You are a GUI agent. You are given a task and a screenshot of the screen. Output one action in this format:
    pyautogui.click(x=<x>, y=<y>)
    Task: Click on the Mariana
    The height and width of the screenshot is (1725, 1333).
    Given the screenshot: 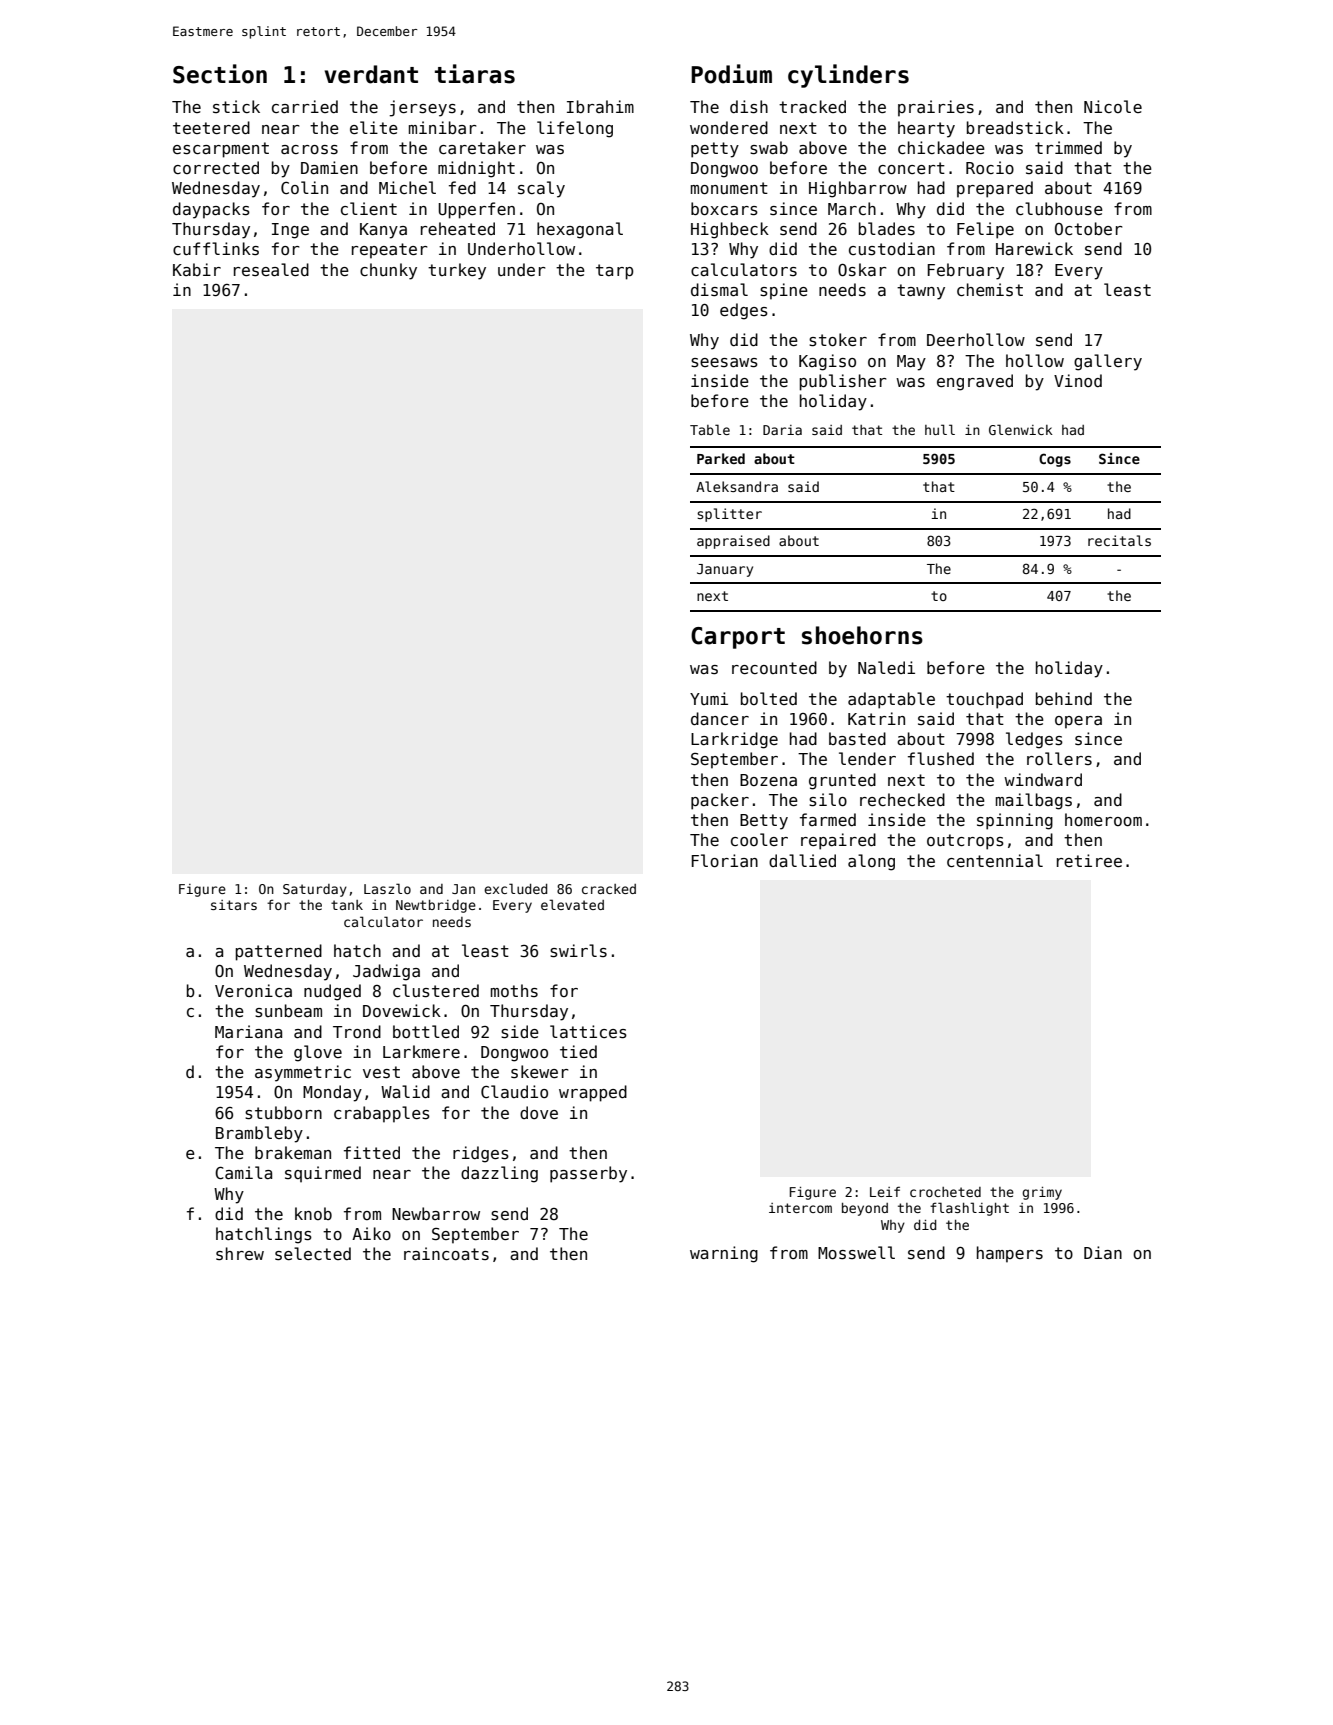 What is the action you would take?
    pyautogui.click(x=248, y=1031)
